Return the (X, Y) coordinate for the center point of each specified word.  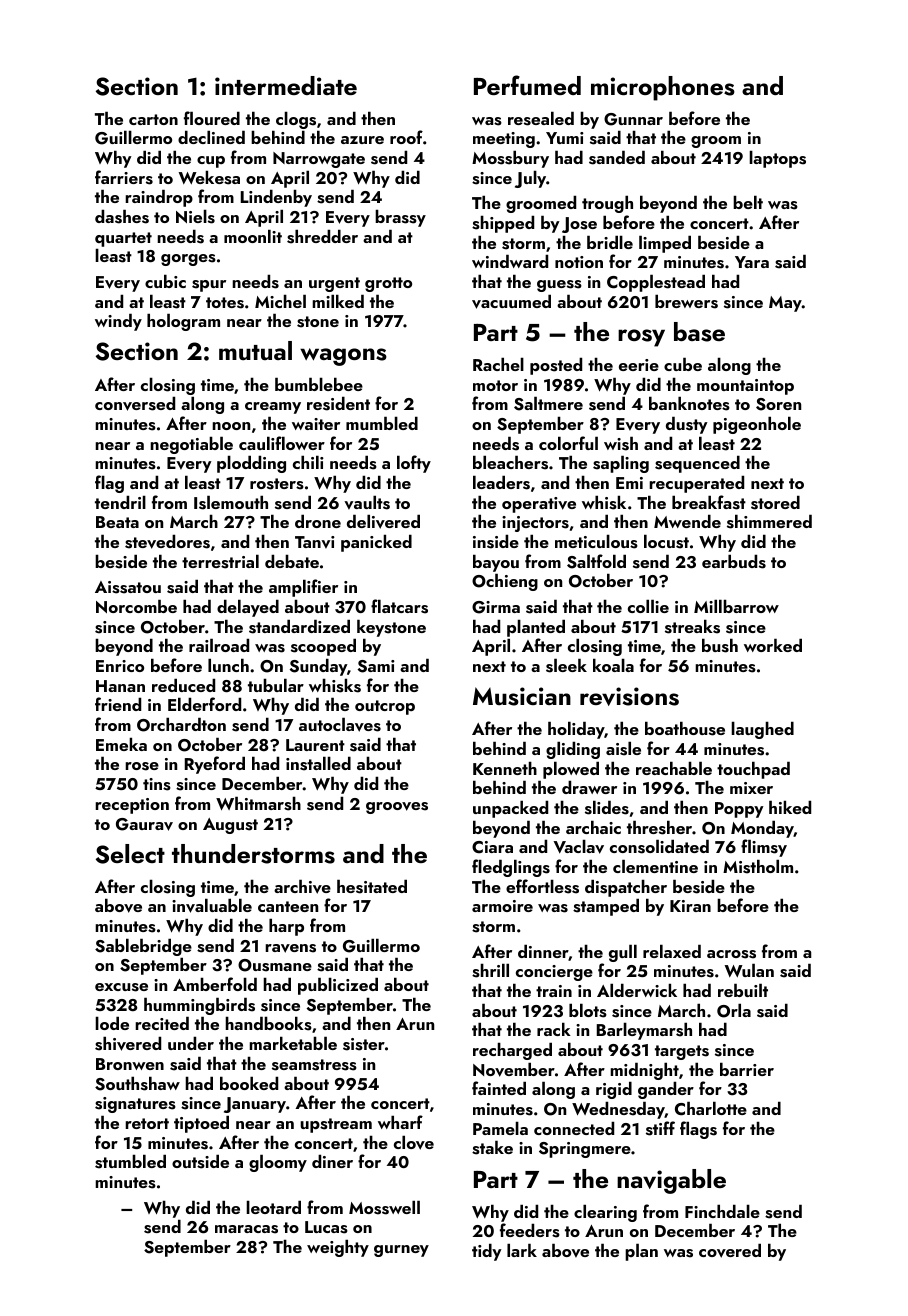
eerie (639, 365)
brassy (400, 218)
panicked (376, 543)
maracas (246, 1229)
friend (118, 704)
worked (773, 645)
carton (153, 119)
